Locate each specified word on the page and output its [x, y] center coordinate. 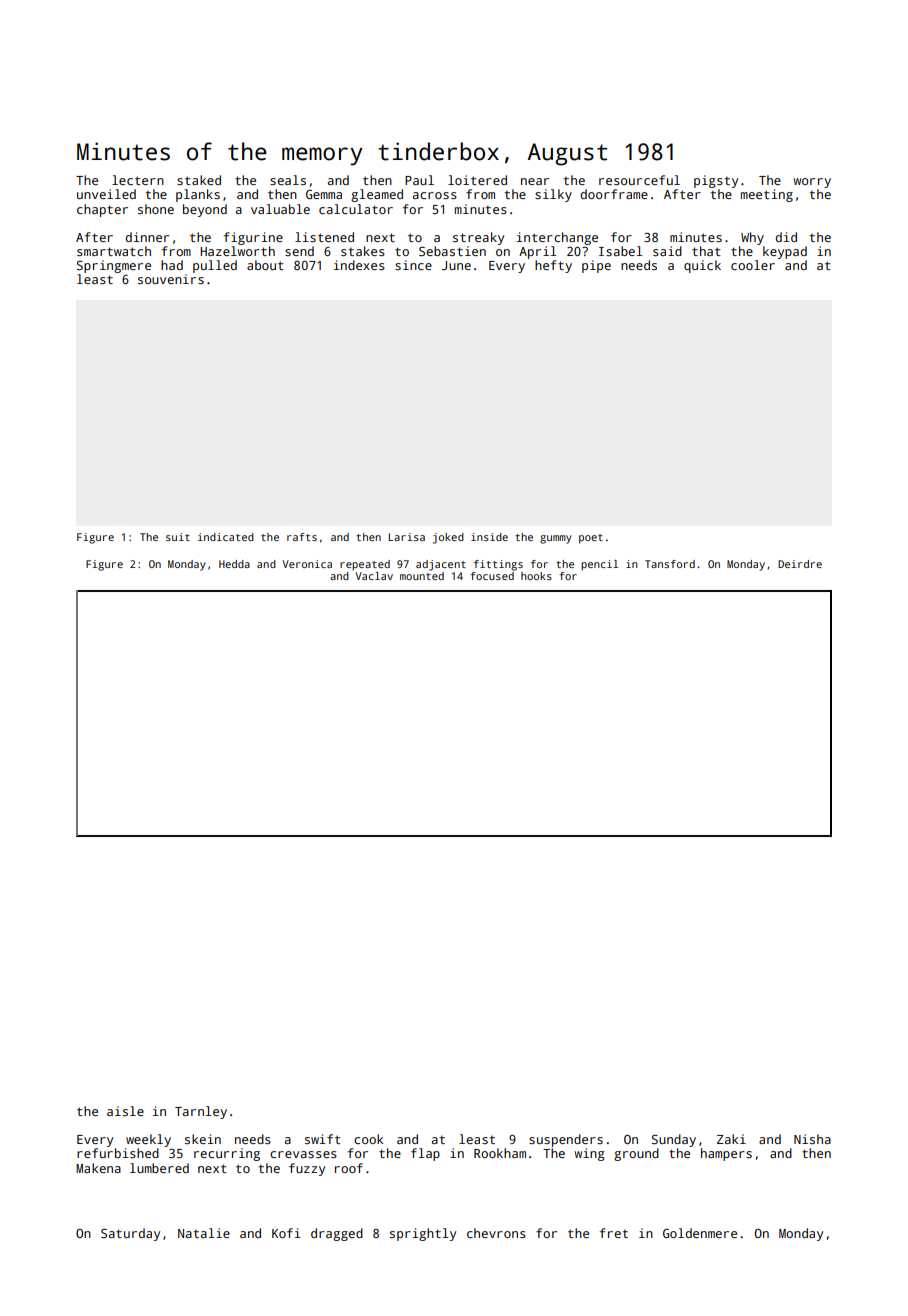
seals [288, 180]
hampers [726, 1154]
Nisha [812, 1139]
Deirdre [800, 564]
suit [178, 537]
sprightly [423, 1234]
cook [368, 1139]
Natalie [204, 1233]
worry [812, 183]
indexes [359, 265]
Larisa [407, 537]
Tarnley [201, 1112]
